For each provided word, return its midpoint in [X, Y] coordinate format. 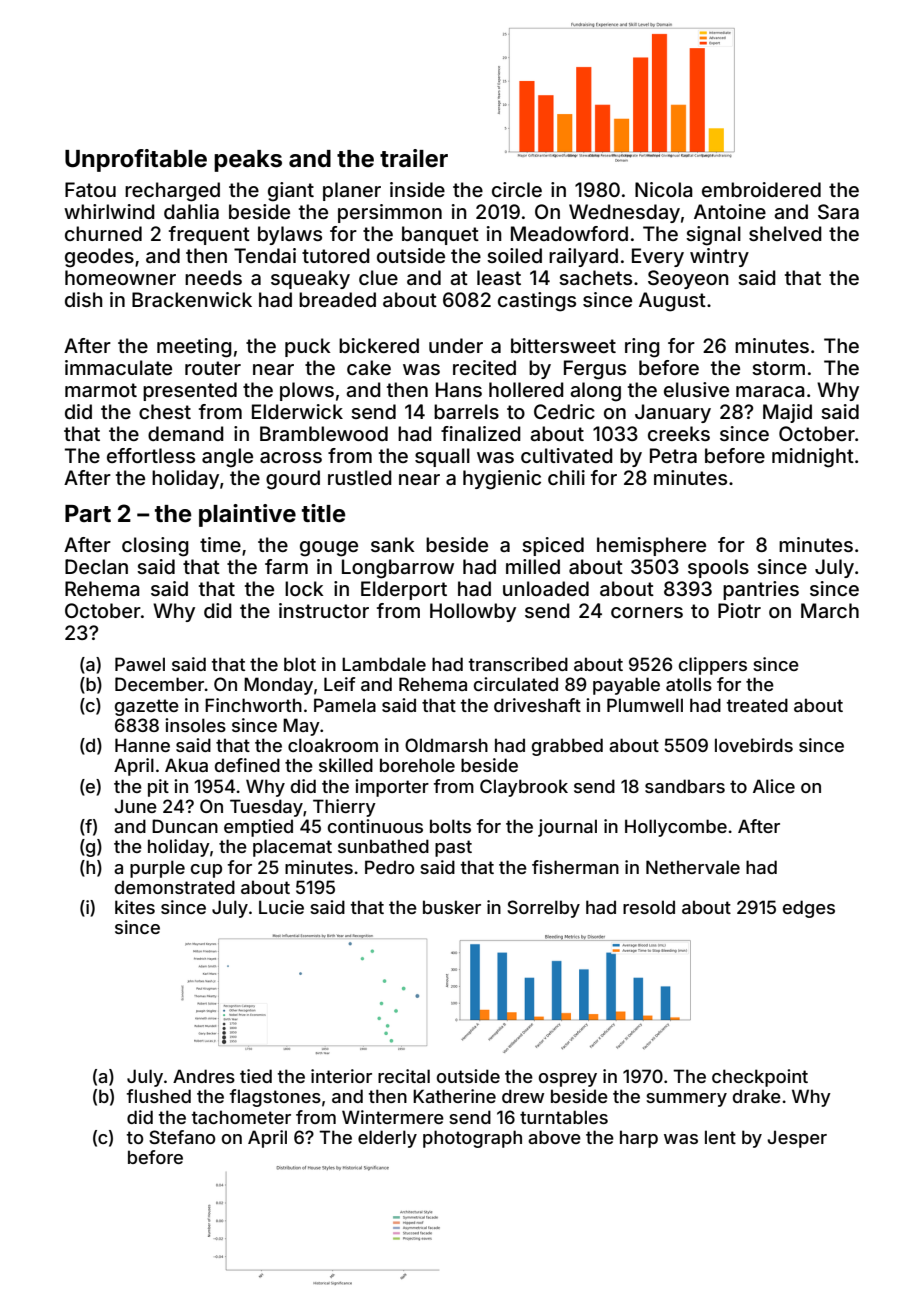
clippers [713, 666]
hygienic [502, 480]
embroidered [761, 189]
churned [103, 233]
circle [517, 189]
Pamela [345, 705]
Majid [787, 413]
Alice [774, 786]
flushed [159, 1096]
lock [304, 588]
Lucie [281, 907]
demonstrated [175, 887]
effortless [151, 455]
